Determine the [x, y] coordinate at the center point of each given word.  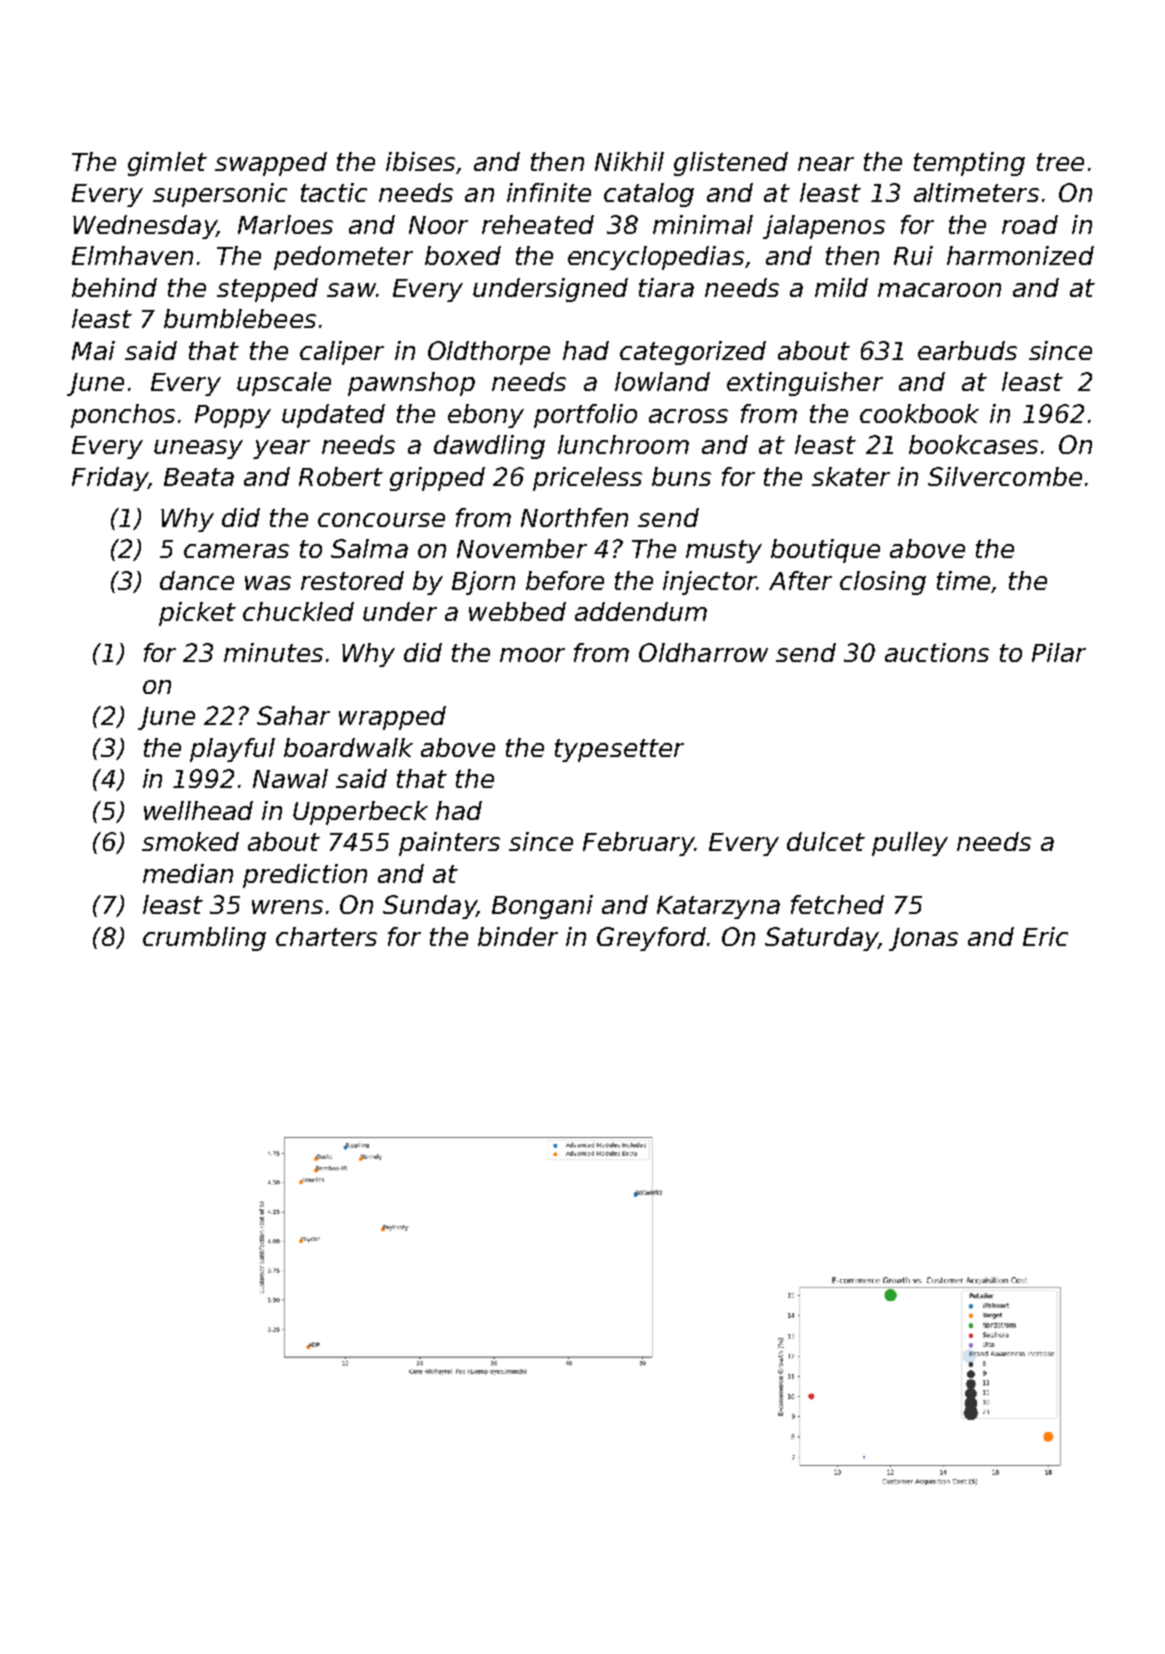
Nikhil [629, 161]
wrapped [392, 718]
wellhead [198, 810]
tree [1060, 162]
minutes [273, 652]
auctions [937, 652]
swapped [271, 164]
